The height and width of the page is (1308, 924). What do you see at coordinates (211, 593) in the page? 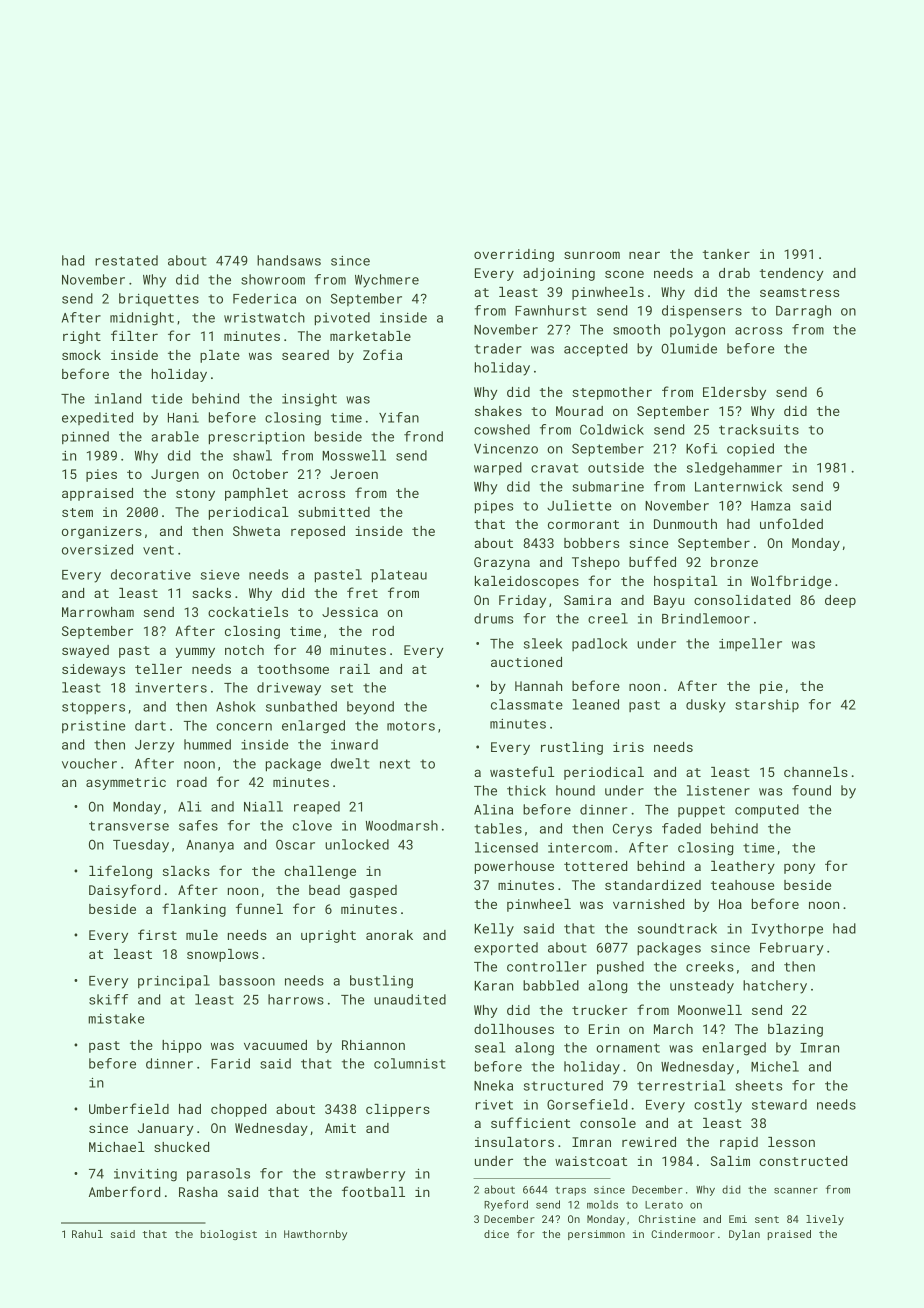
I see `sacks` at bounding box center [211, 593].
